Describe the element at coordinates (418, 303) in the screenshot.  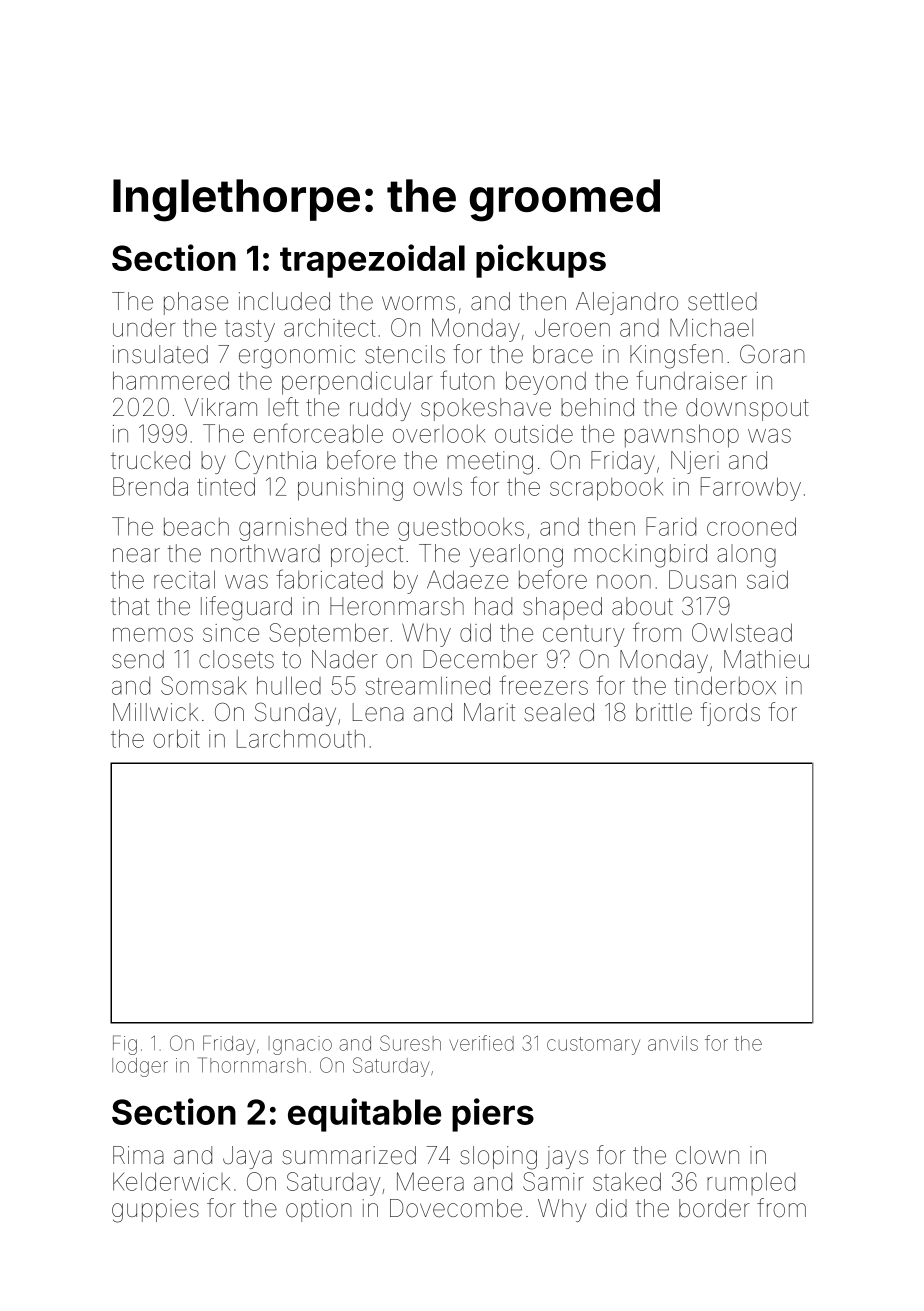
I see `worms` at that location.
